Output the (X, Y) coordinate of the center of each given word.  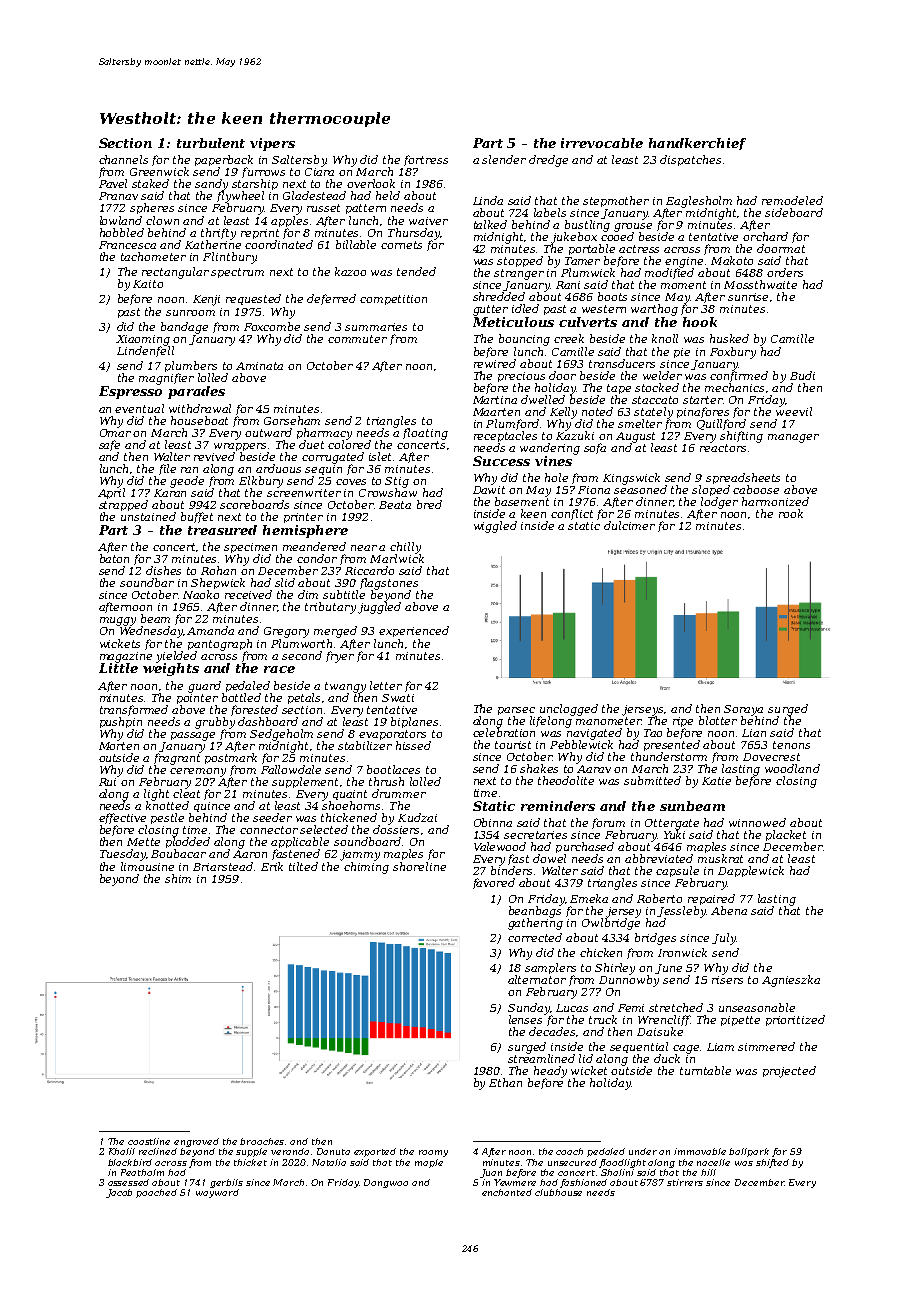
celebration (504, 732)
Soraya (743, 710)
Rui (107, 782)
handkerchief (697, 144)
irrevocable (602, 143)
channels (123, 159)
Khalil (122, 1151)
